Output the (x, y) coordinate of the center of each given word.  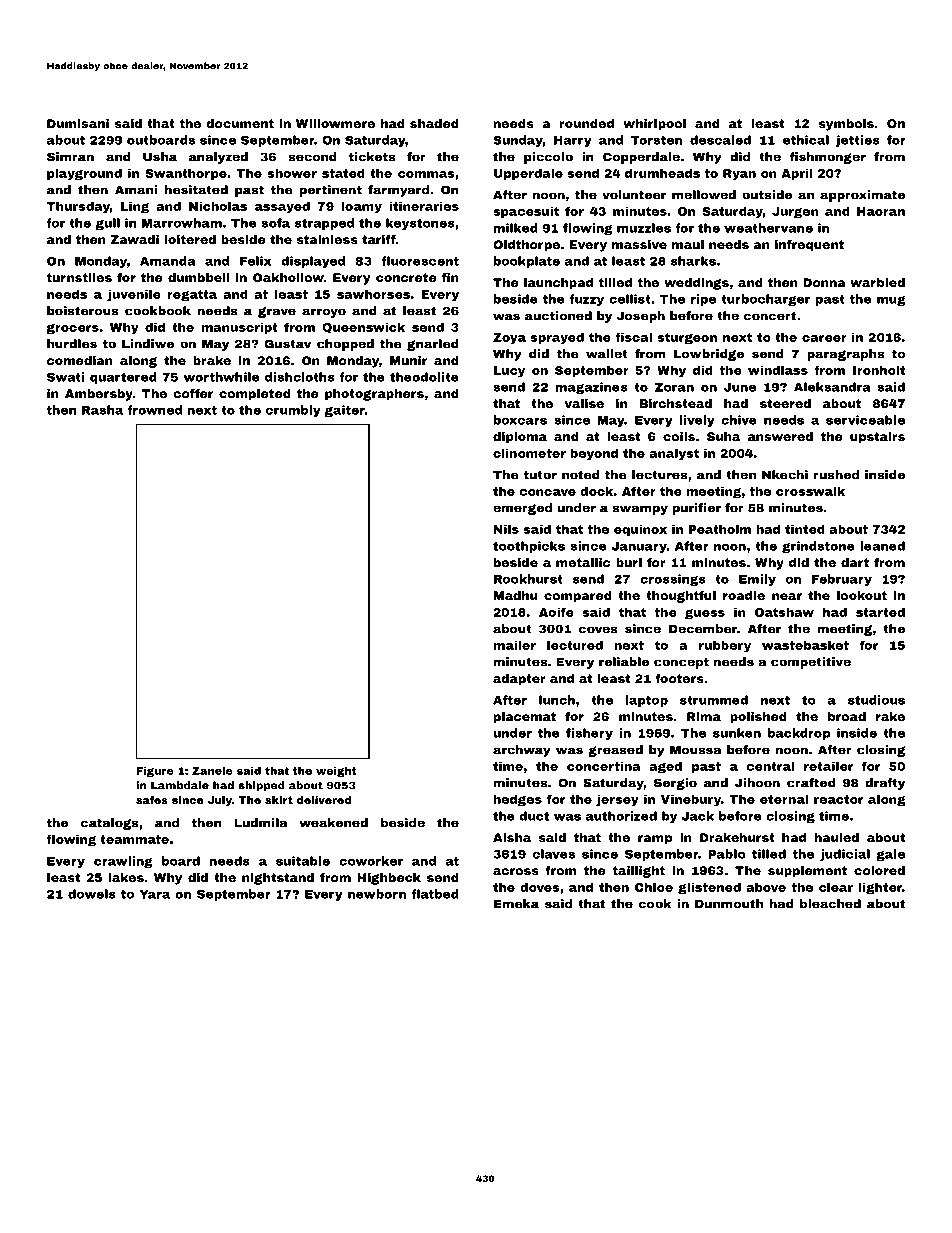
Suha (723, 436)
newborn (377, 894)
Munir (408, 360)
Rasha (102, 410)
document (240, 123)
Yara (154, 894)
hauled (836, 837)
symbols (846, 125)
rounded (586, 123)
